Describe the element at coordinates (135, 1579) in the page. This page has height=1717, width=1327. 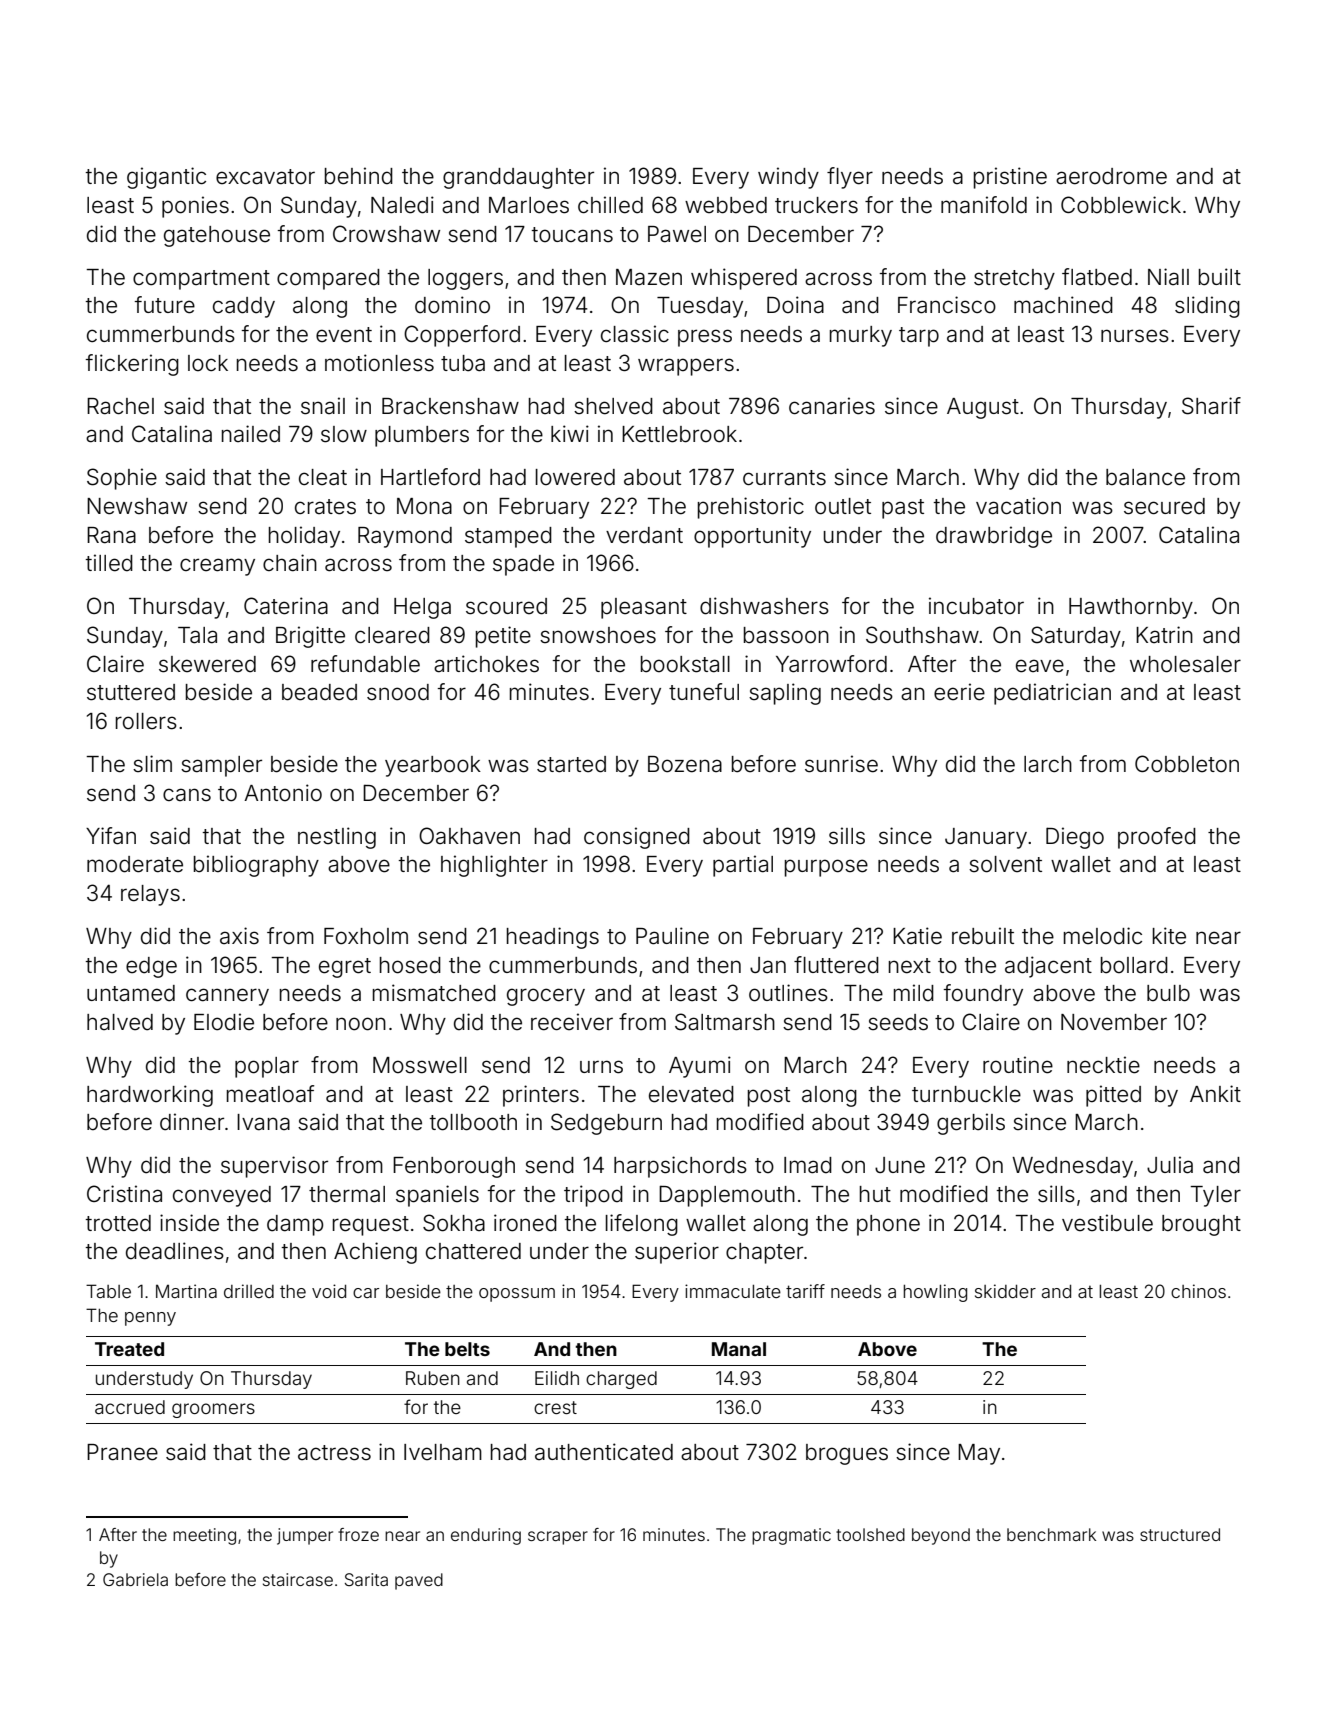
I see `Gabriela` at that location.
